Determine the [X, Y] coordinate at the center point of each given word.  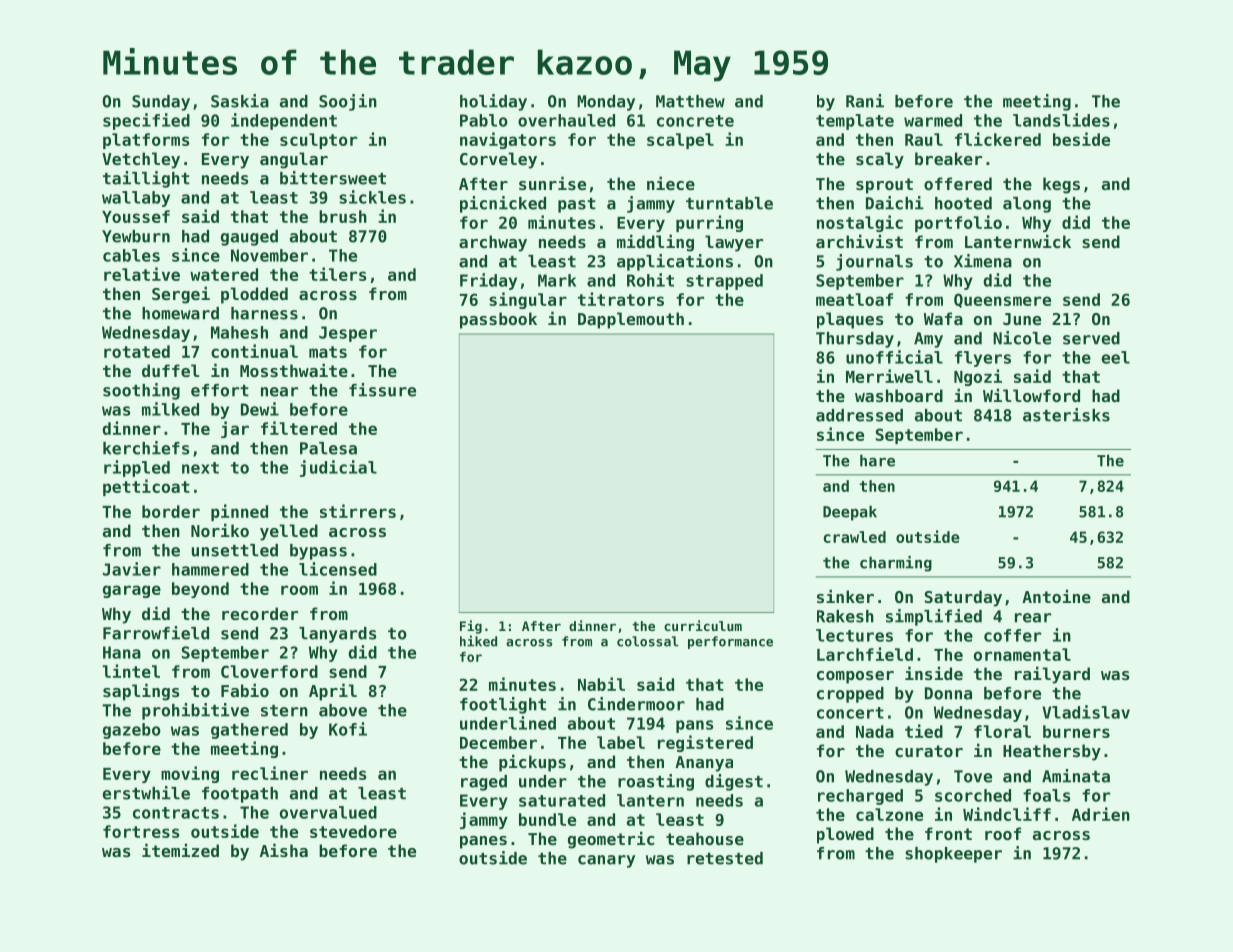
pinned [239, 512]
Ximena [983, 261]
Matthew [690, 101]
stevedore [353, 831]
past [577, 205]
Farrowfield [156, 633]
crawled [855, 537]
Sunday [161, 103]
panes [483, 842]
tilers [337, 274]
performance [730, 642]
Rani [865, 101]
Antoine [1056, 596]
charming [896, 564]
